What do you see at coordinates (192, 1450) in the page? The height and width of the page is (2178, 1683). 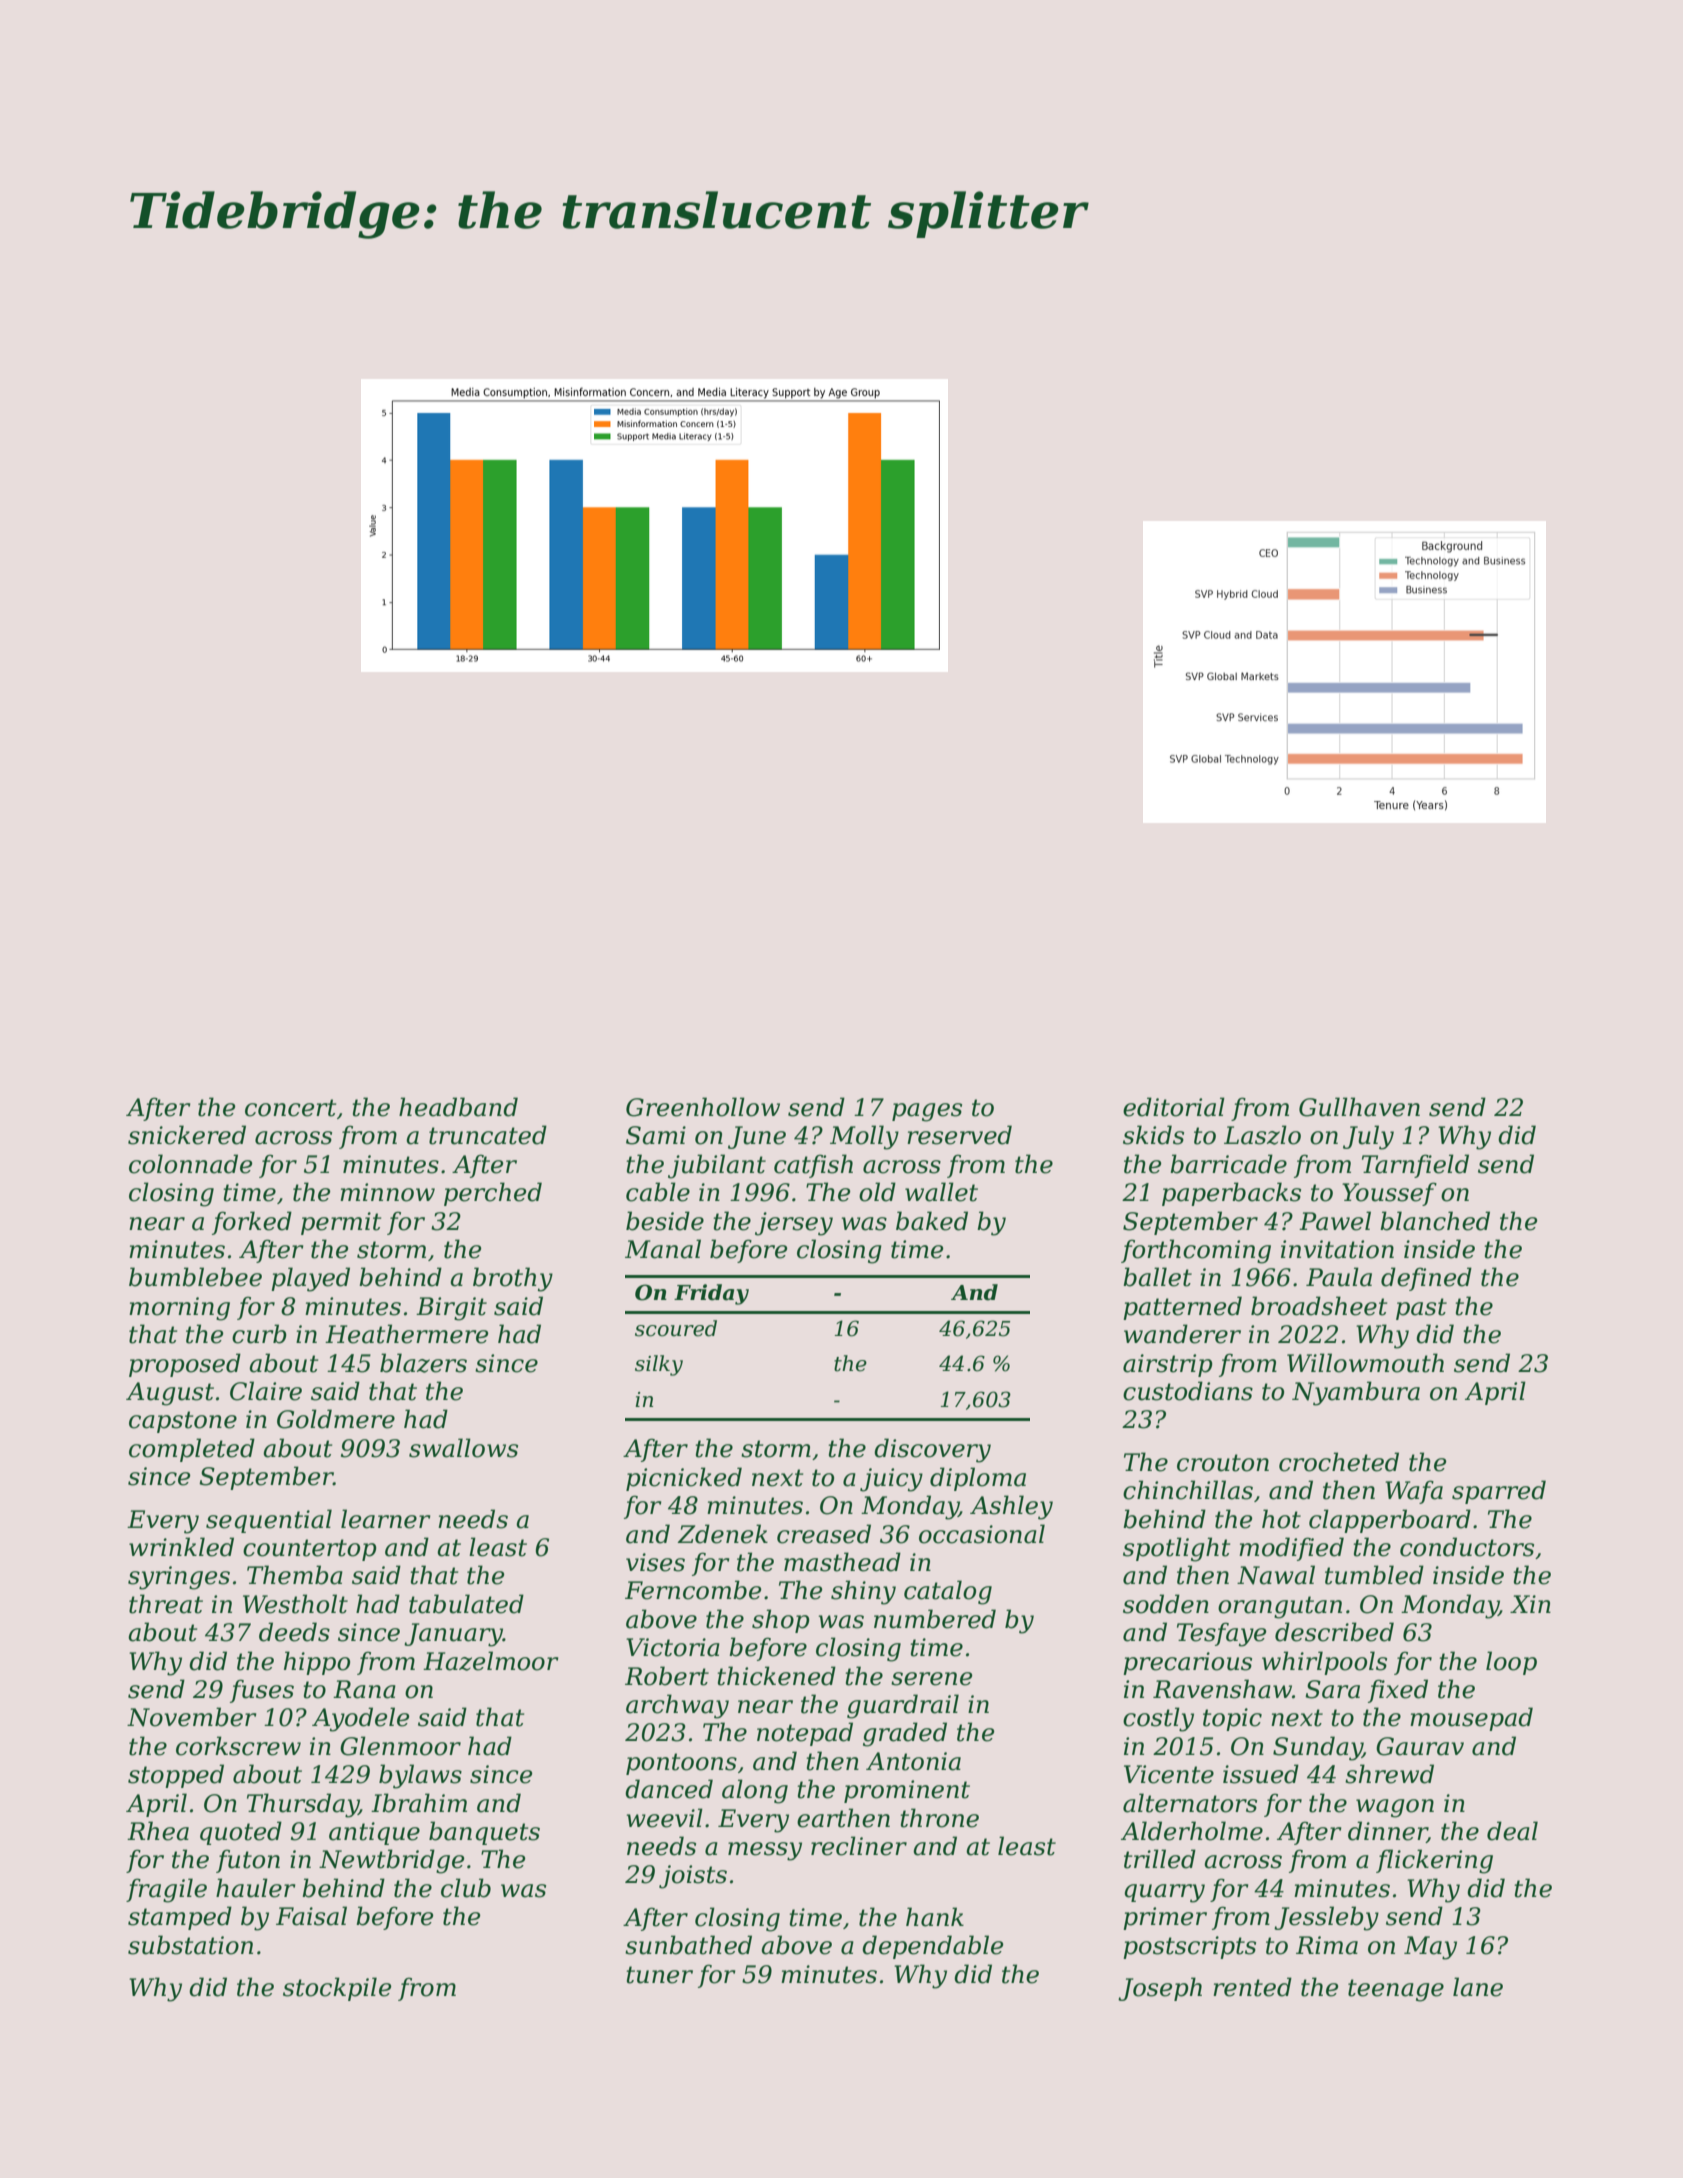 I see `completed` at bounding box center [192, 1450].
